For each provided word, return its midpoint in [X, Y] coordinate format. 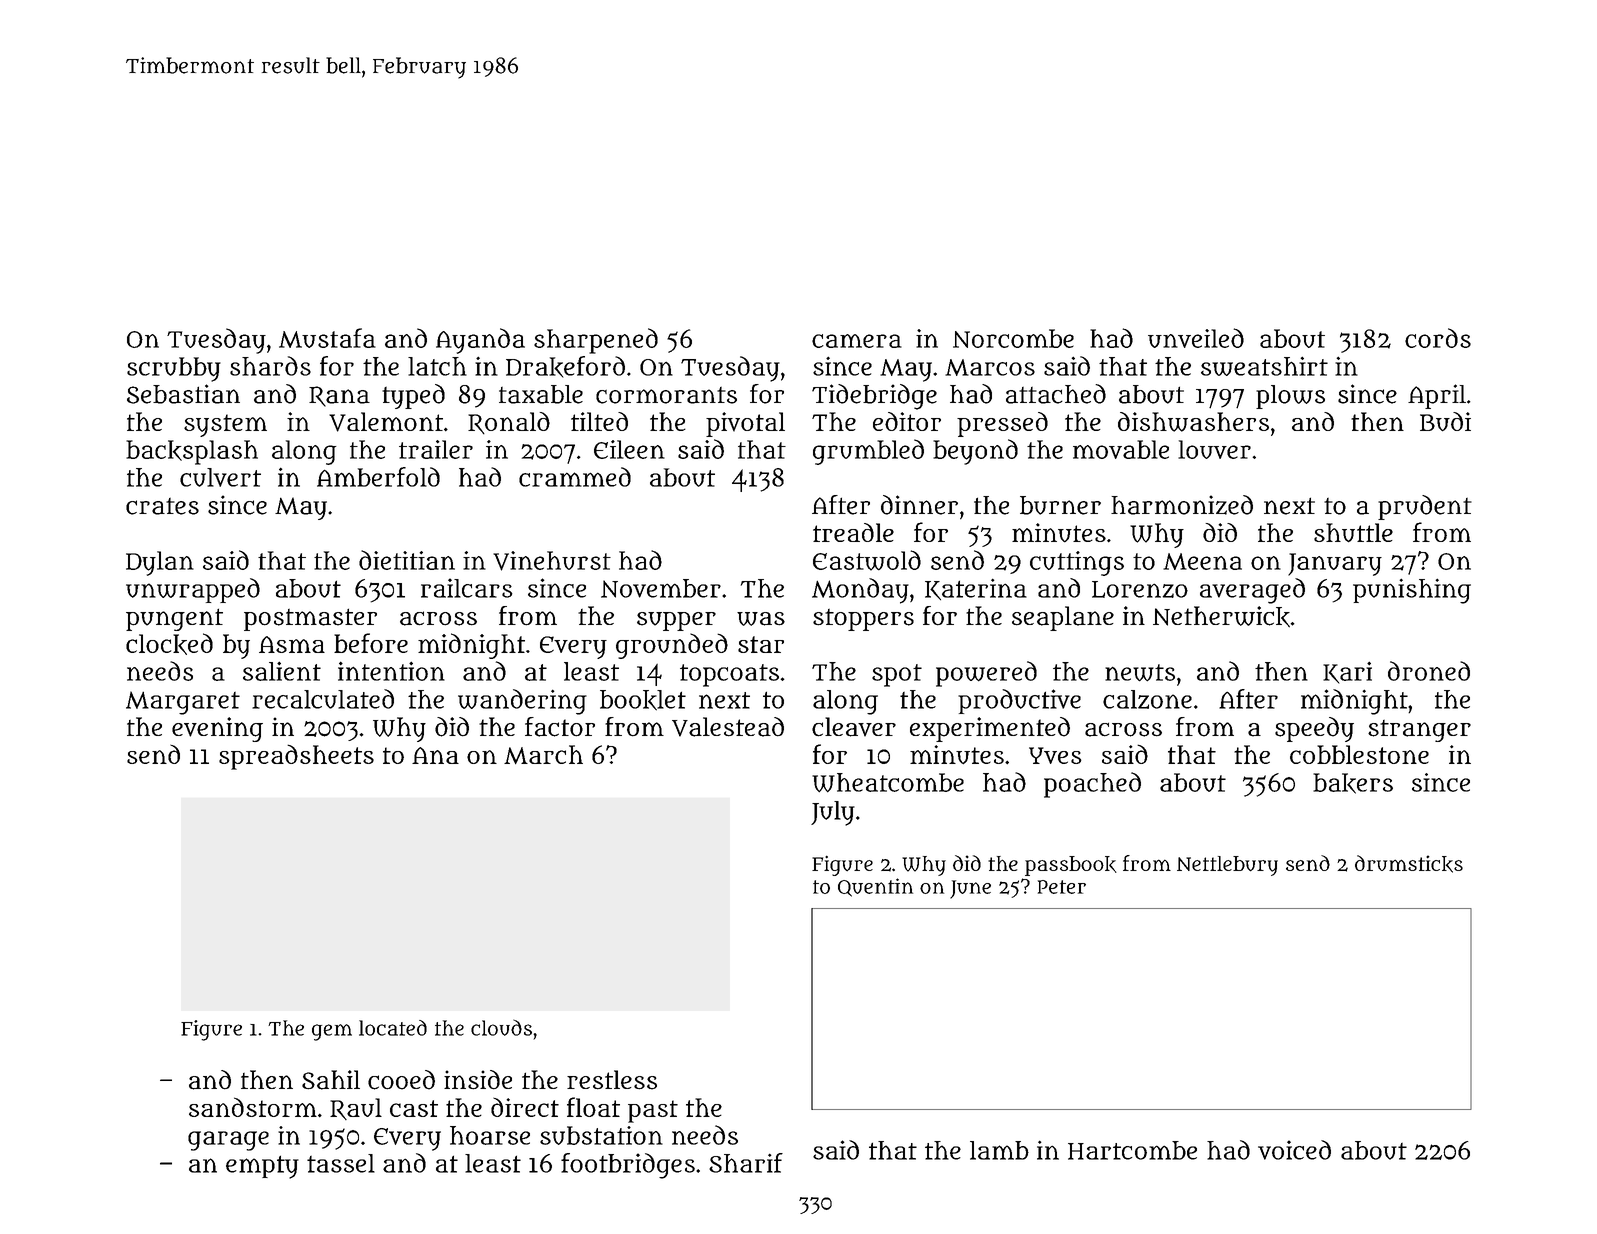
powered [986, 674]
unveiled [1196, 338]
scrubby [174, 369]
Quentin [875, 887]
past [653, 1111]
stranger [1419, 731]
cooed [401, 1080]
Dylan [160, 563]
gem [332, 1032]
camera [857, 341]
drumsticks [1409, 864]
